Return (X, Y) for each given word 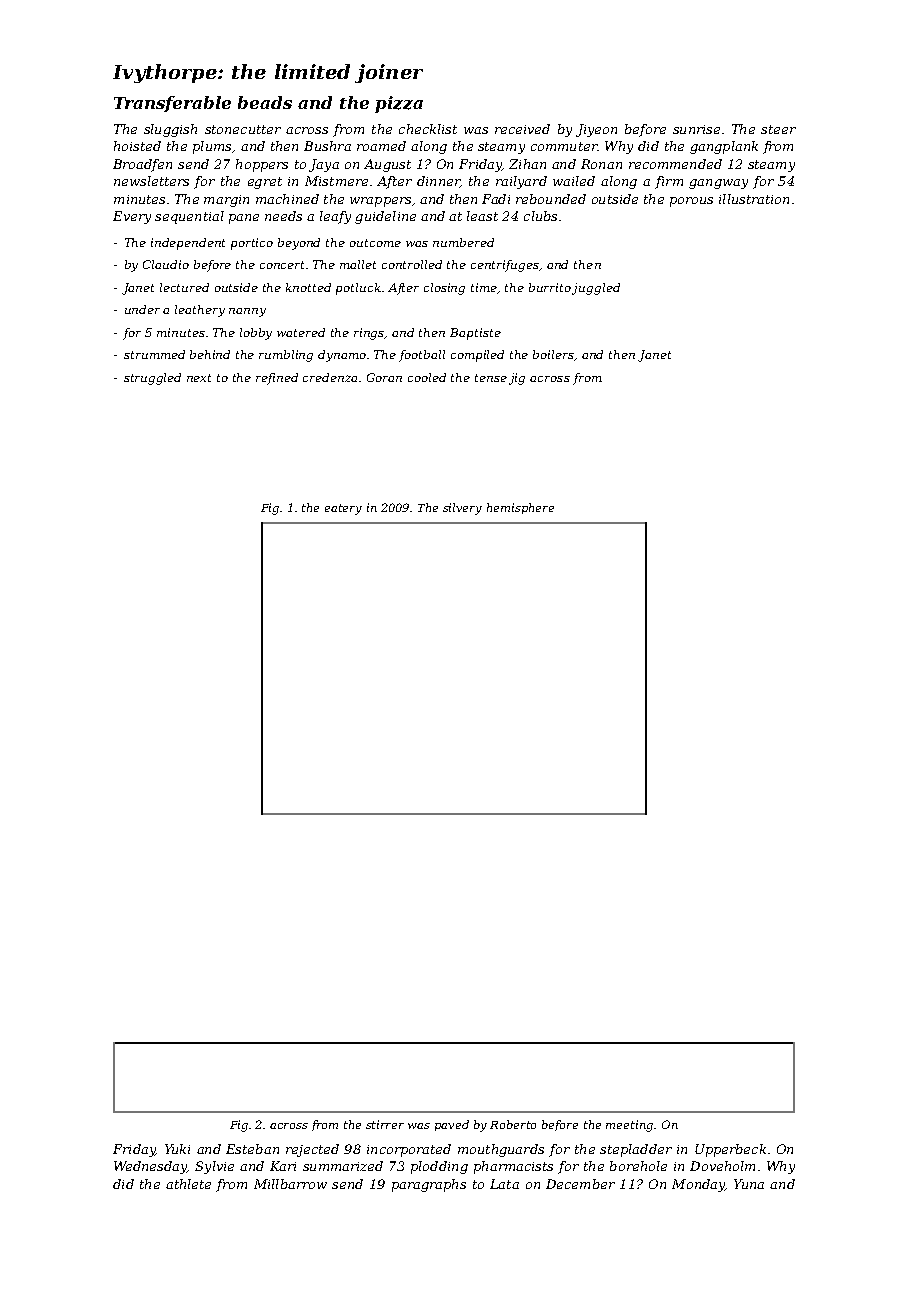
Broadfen (142, 165)
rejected (312, 1150)
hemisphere (520, 508)
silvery (462, 509)
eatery (343, 509)
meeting (629, 1126)
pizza (399, 104)
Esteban (252, 1149)
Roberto (513, 1124)
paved (452, 1125)
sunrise (696, 129)
